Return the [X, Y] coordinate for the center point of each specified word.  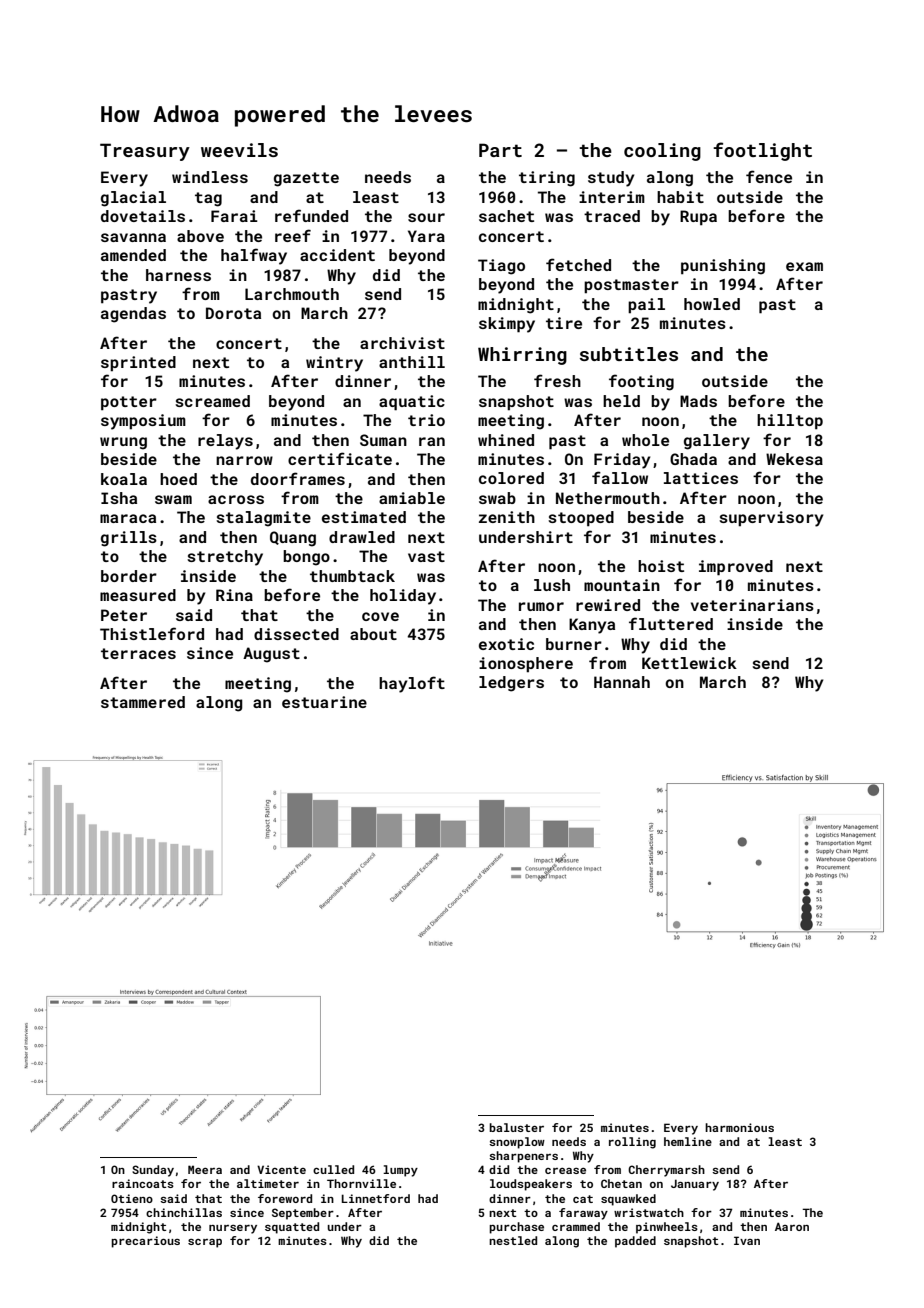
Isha [119, 498]
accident [337, 255]
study [611, 179]
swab [497, 498]
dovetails [143, 216]
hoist [661, 566]
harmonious [739, 1127]
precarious [145, 1242]
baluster [516, 1127]
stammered [143, 702]
